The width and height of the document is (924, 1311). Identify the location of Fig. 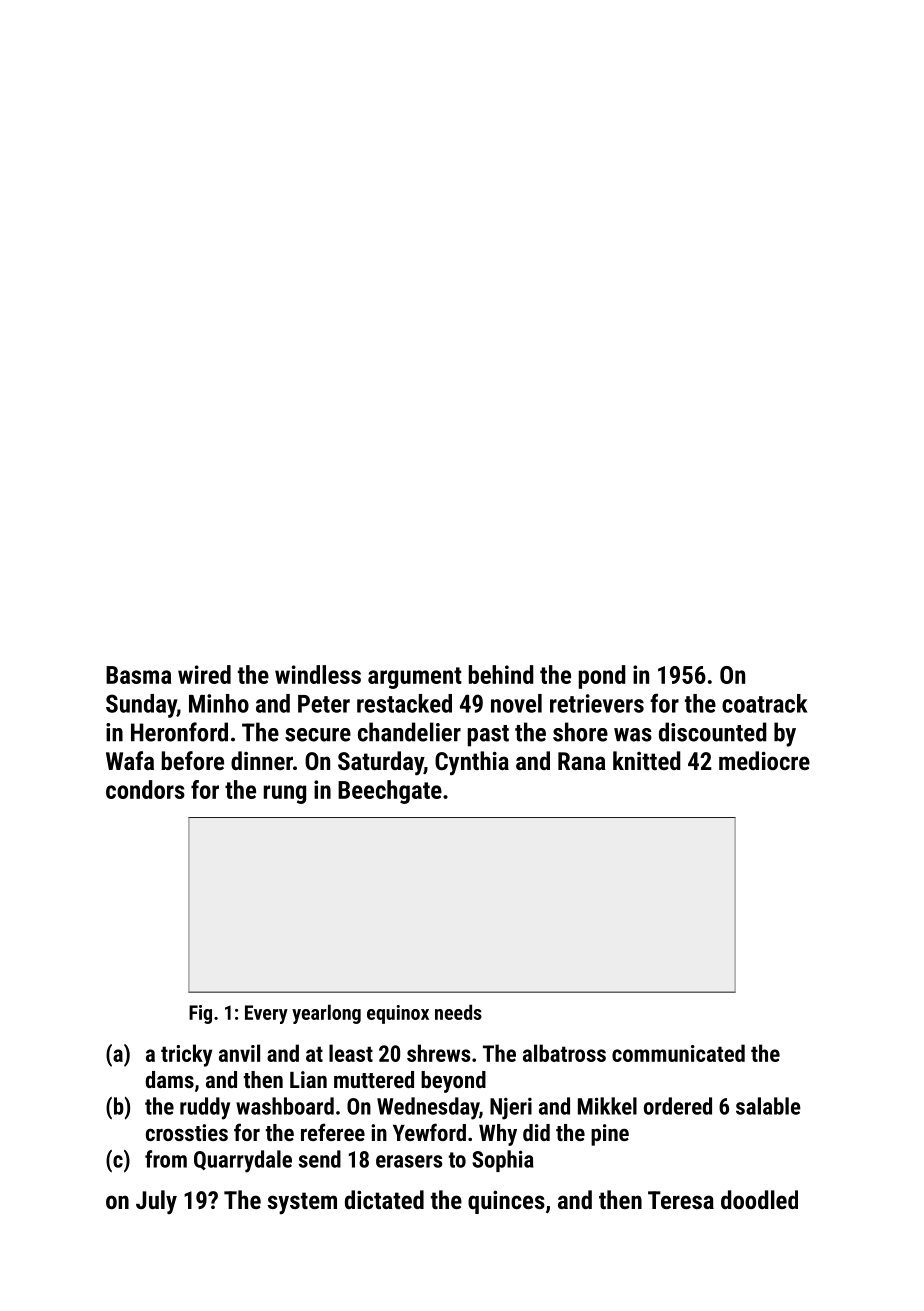
(200, 1014).
